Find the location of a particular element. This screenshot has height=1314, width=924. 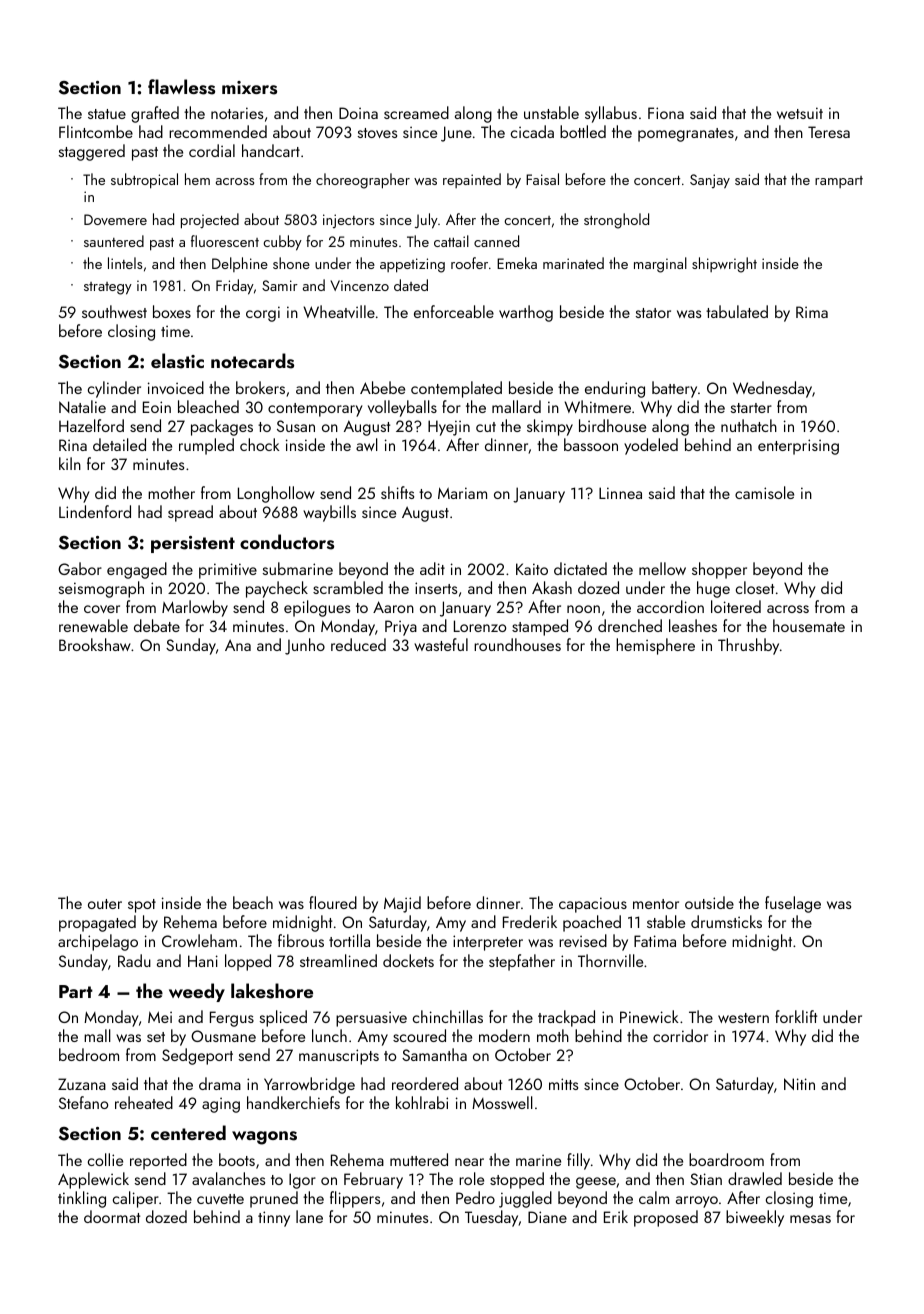

debate is located at coordinates (157, 625).
